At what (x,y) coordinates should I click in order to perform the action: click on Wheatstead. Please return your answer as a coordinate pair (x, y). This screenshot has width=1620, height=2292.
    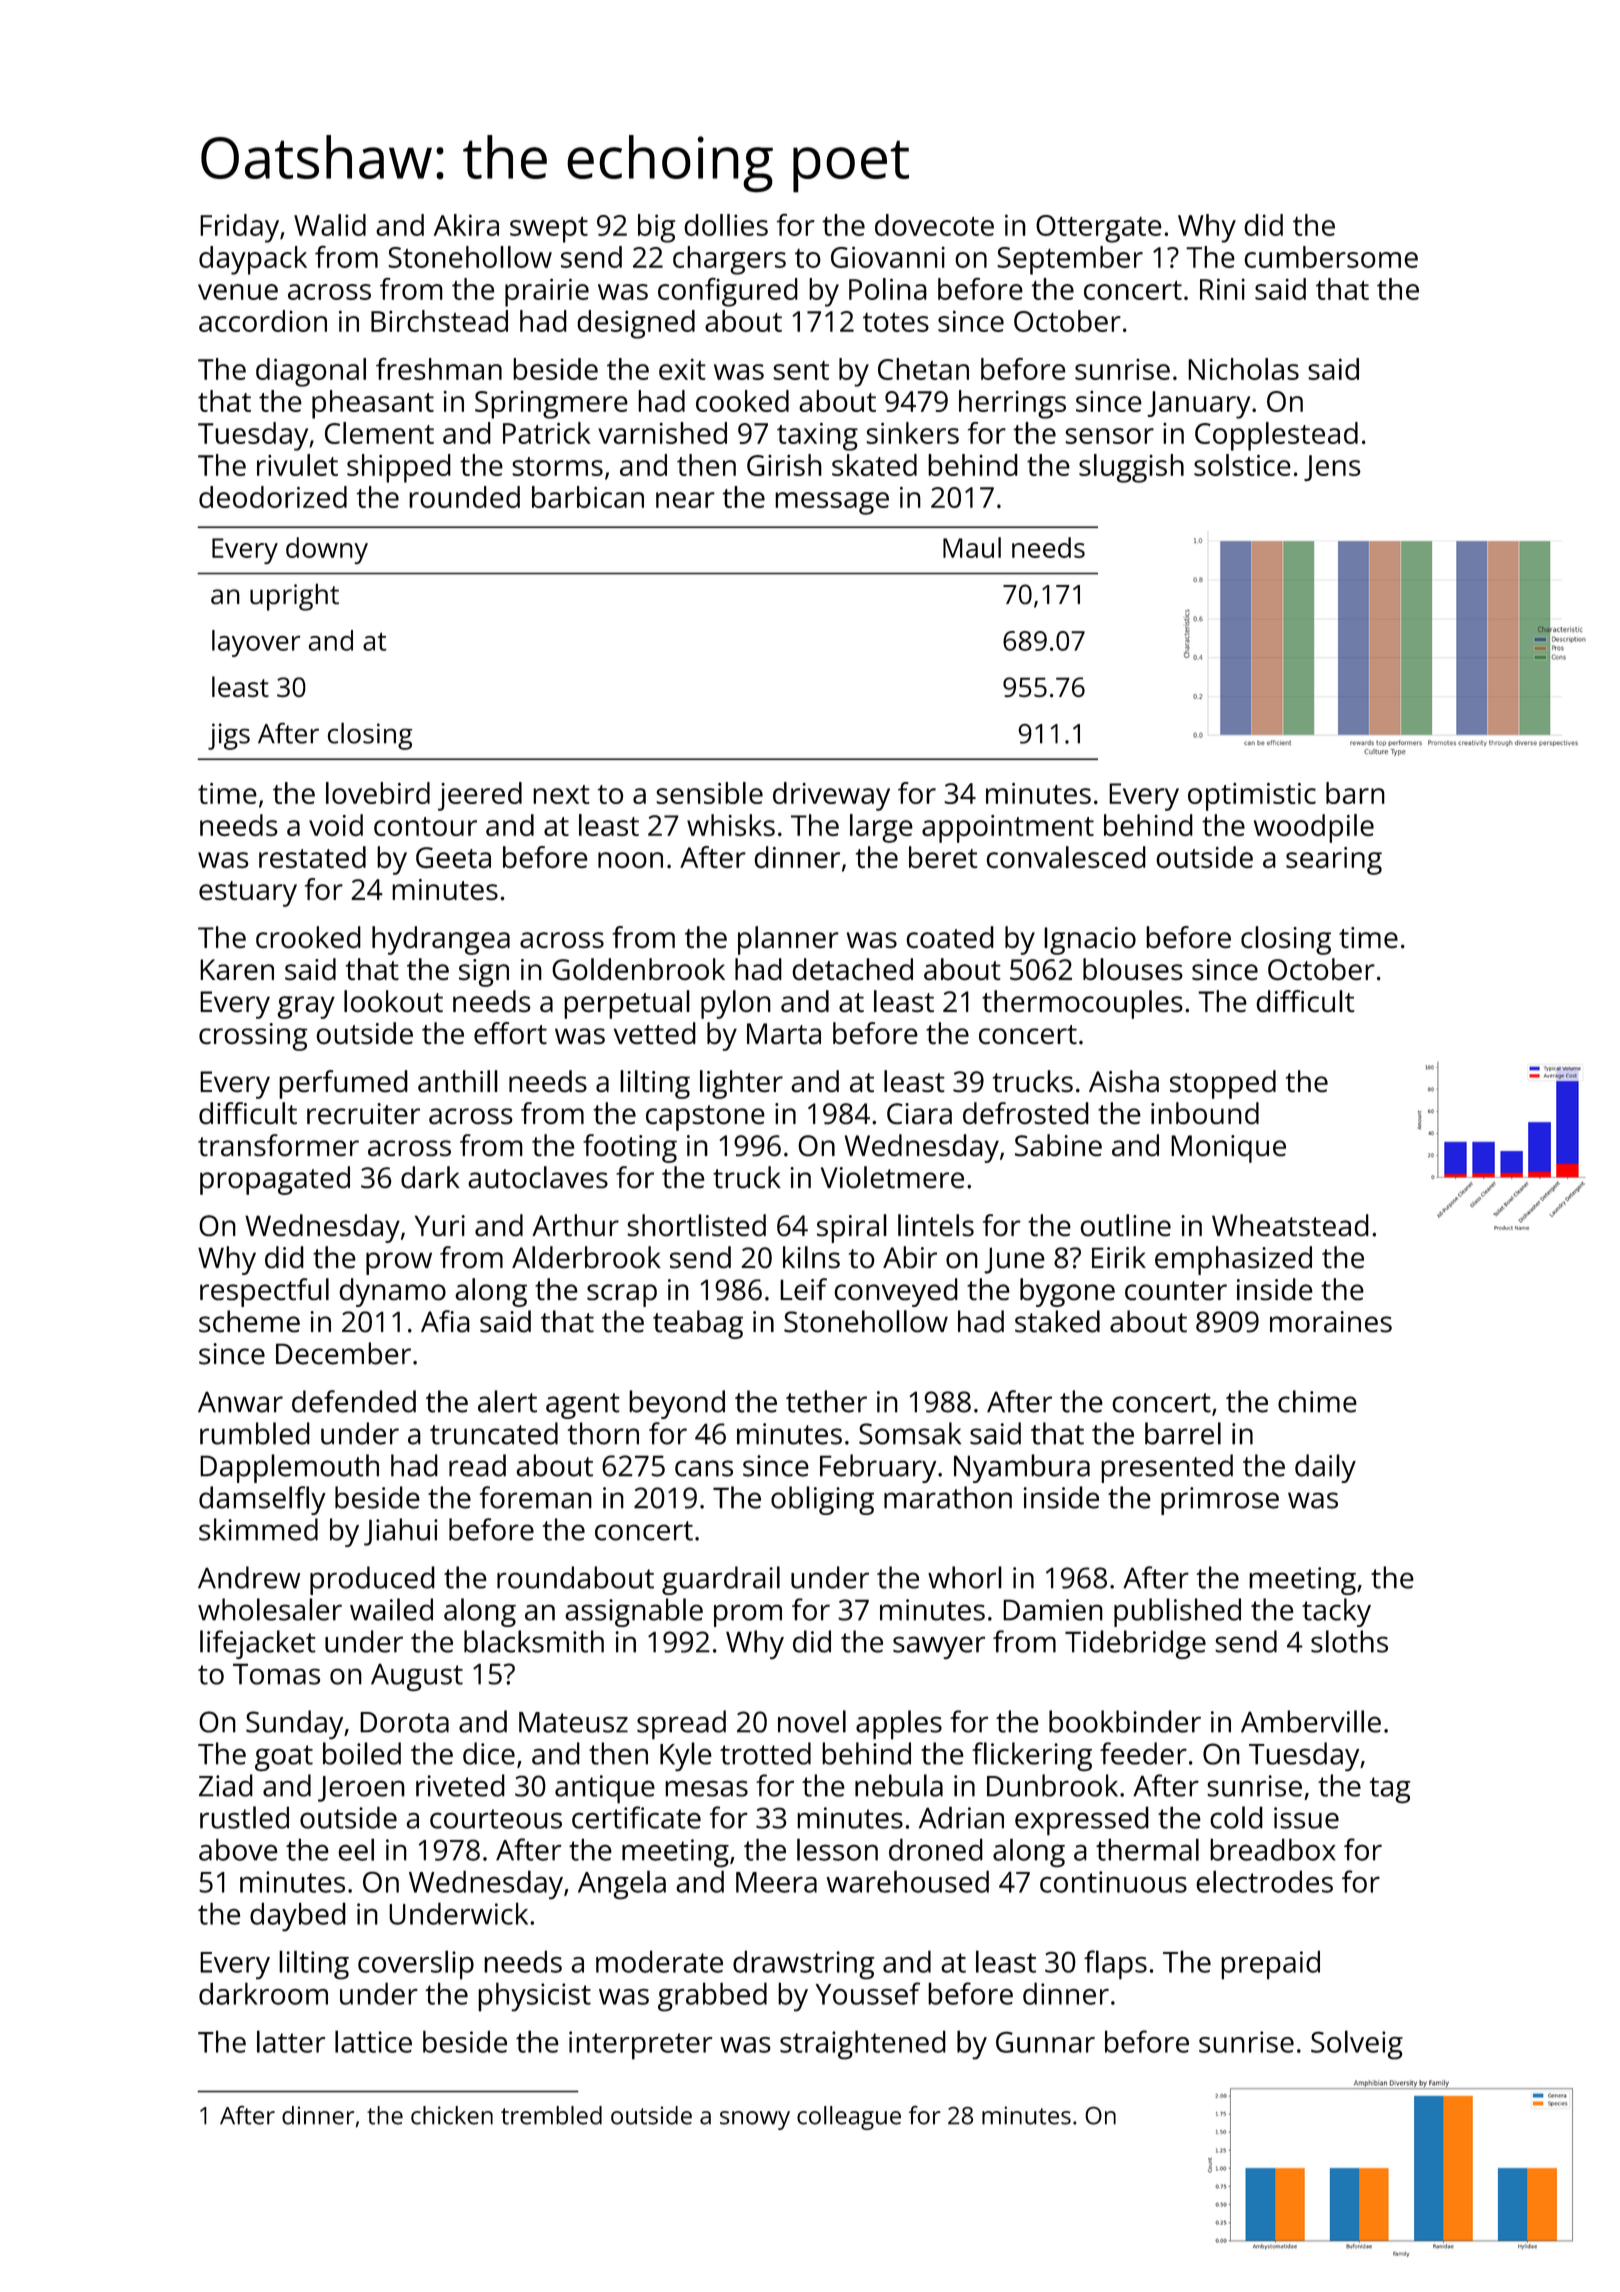
    Looking at the image, I should click on (1290, 1225).
